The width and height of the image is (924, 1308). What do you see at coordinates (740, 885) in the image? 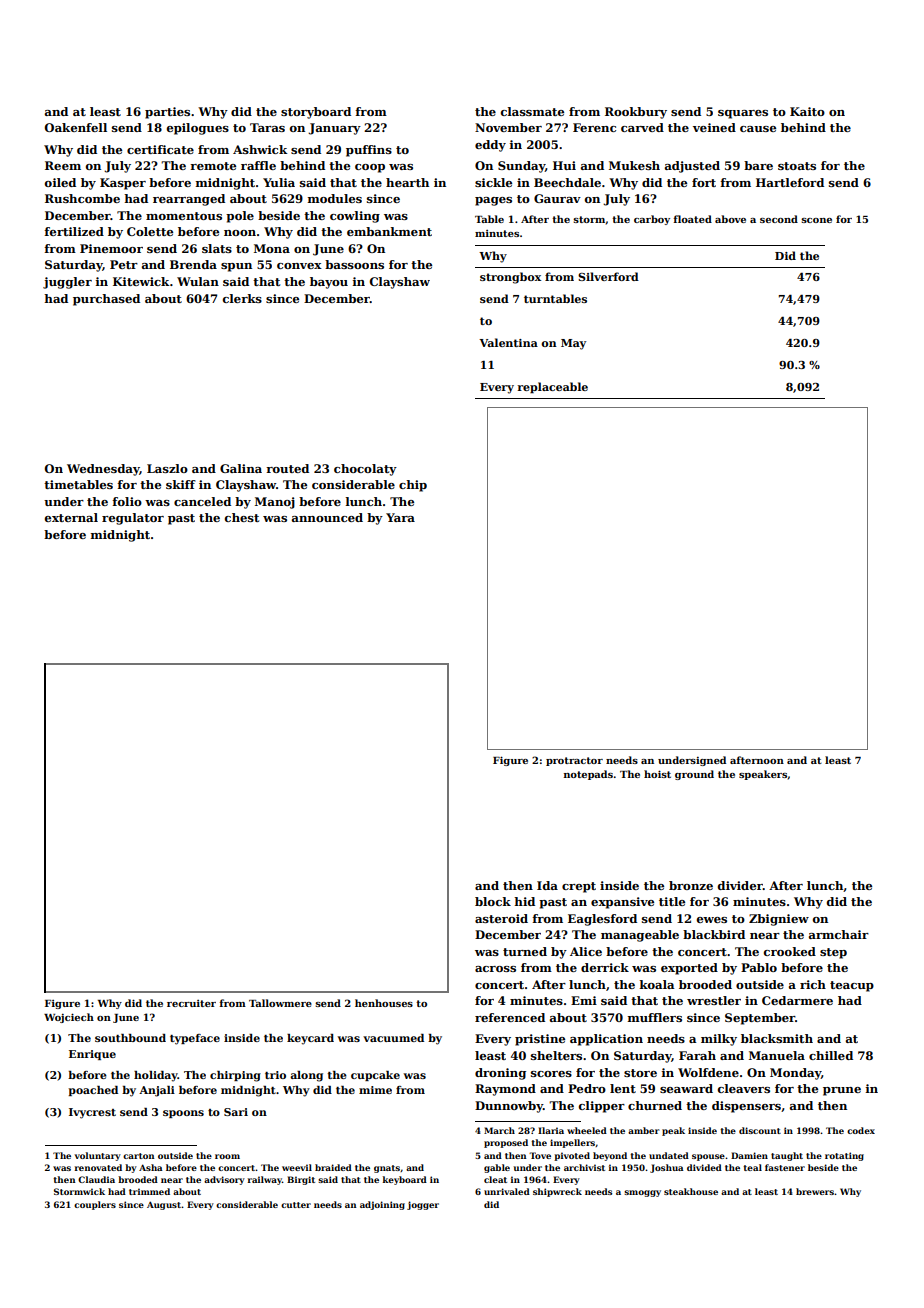
I see `divider` at bounding box center [740, 885].
